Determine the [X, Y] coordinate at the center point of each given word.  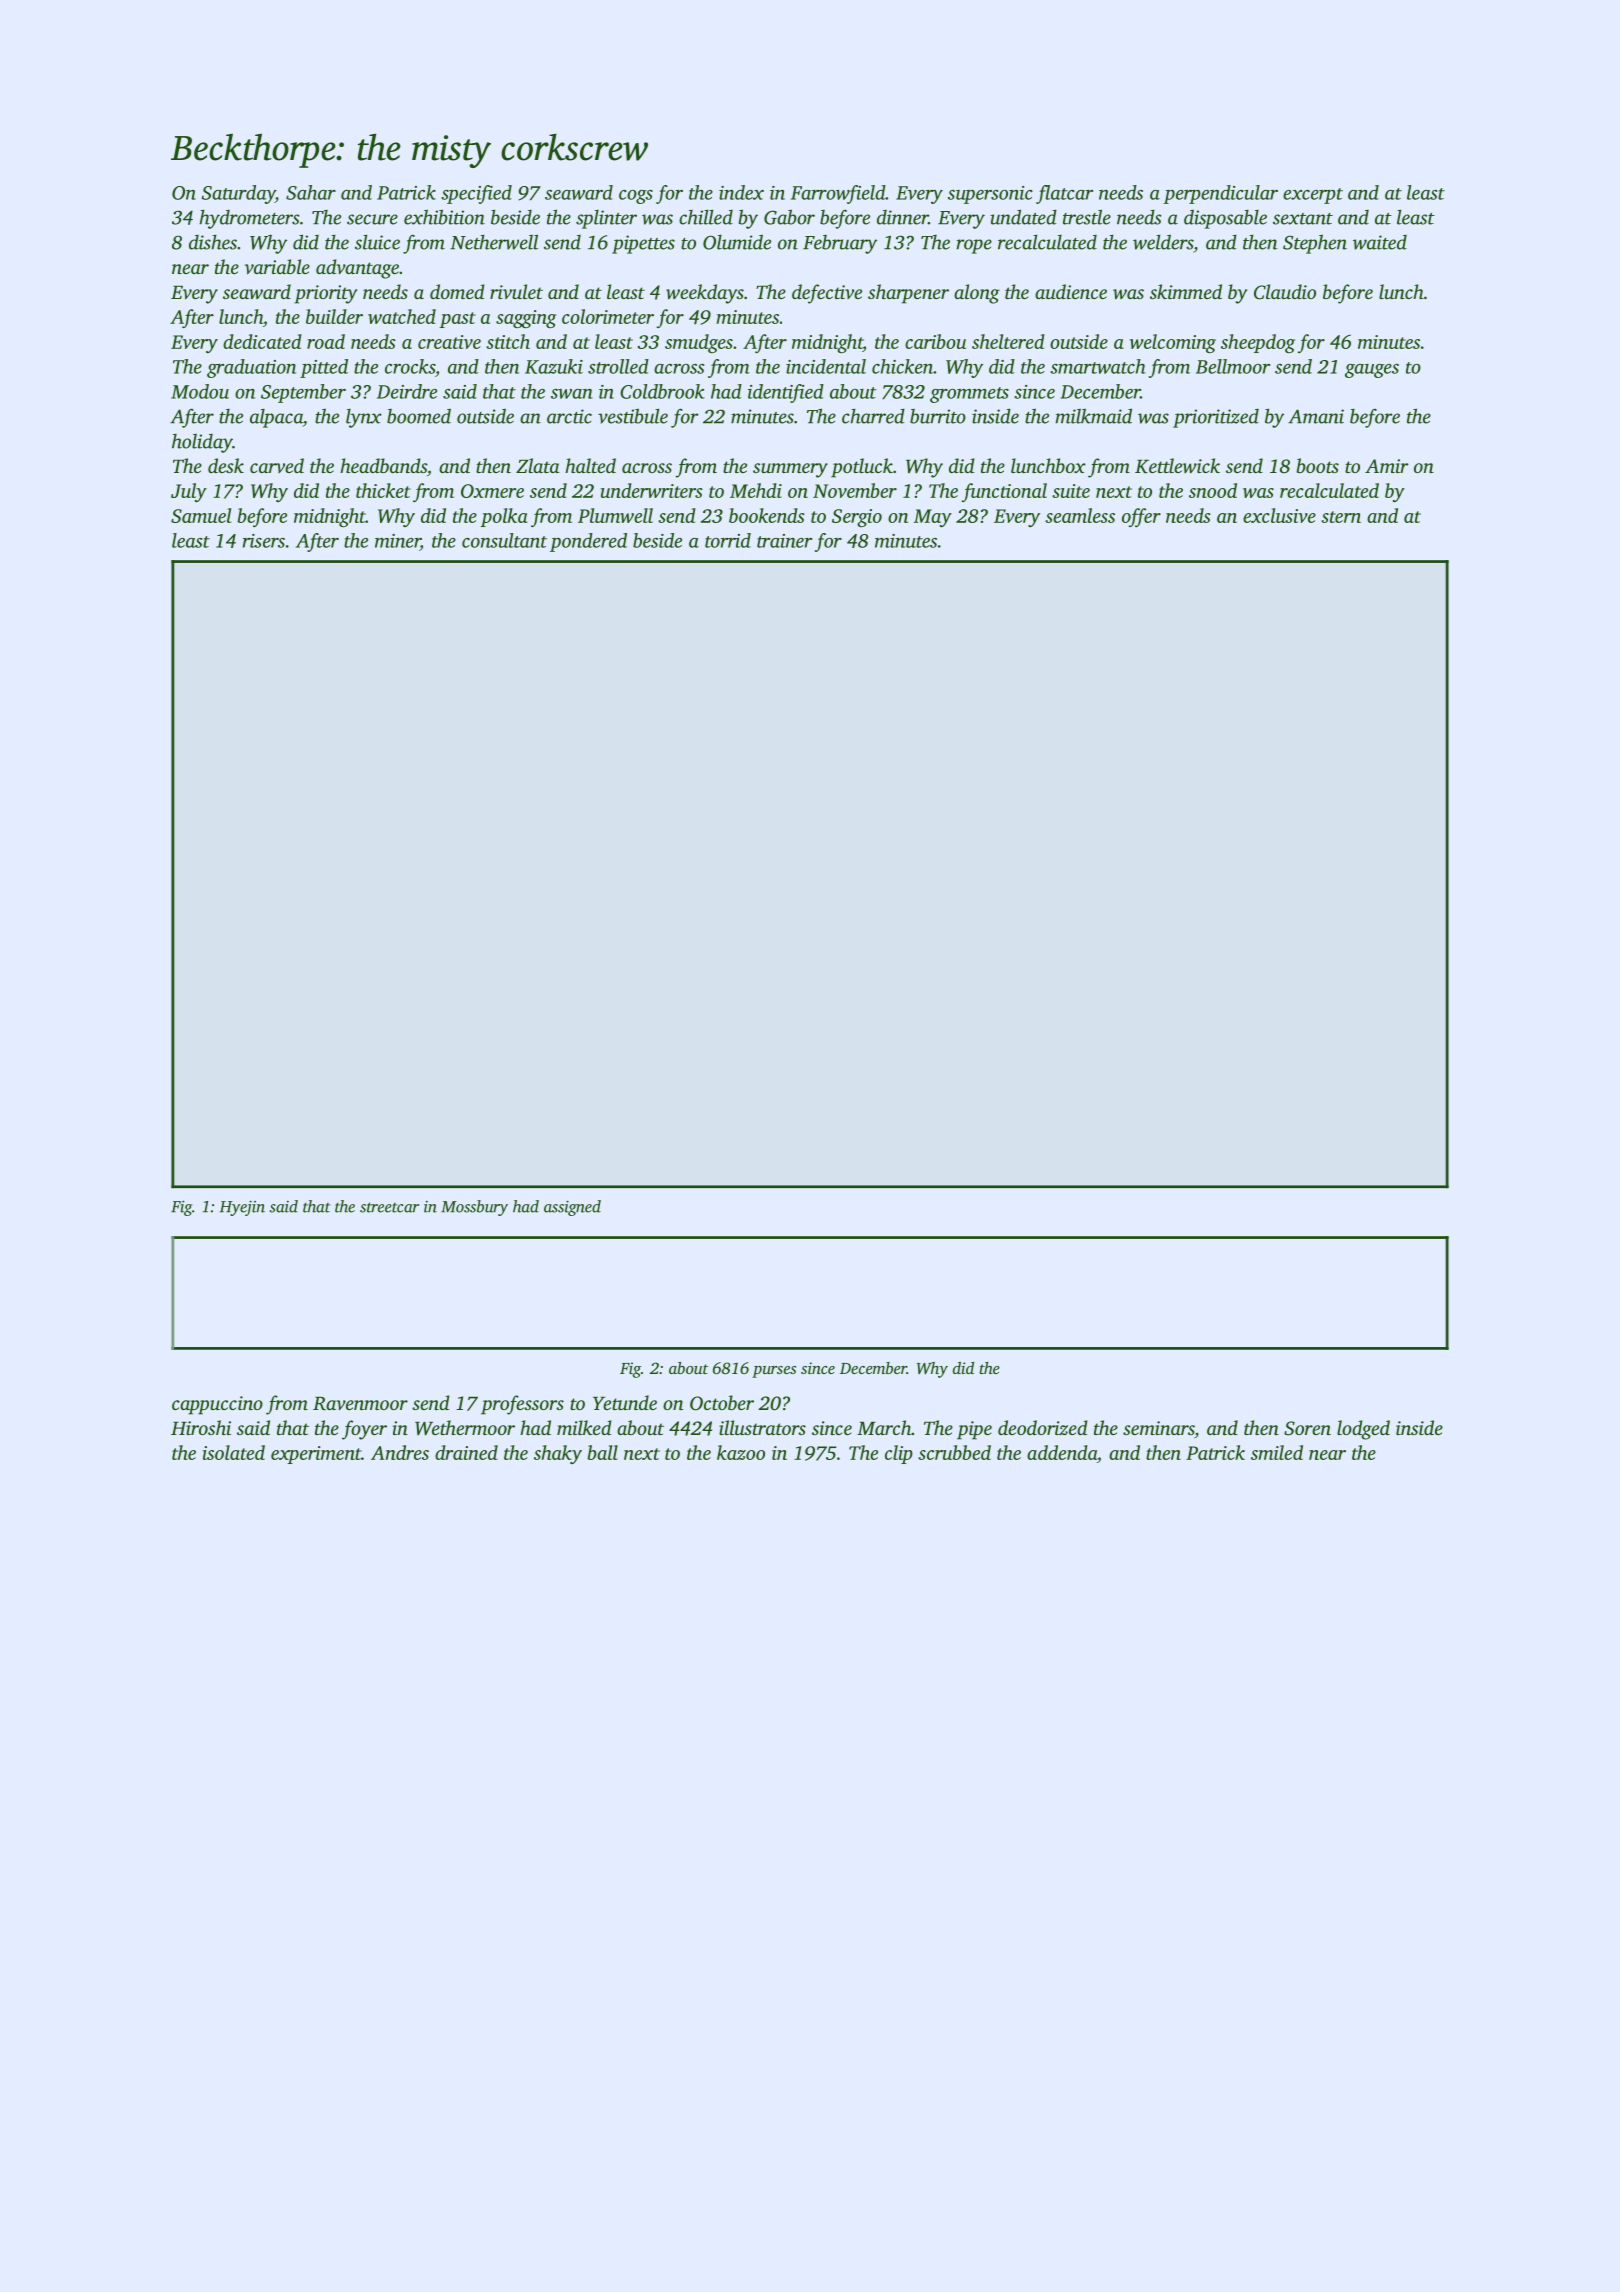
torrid [728, 540]
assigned [572, 1208]
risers [264, 541]
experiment [316, 1455]
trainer [784, 541]
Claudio [1285, 292]
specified [476, 194]
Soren [1307, 1428]
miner [397, 541]
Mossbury [474, 1208]
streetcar [389, 1207]
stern [1341, 517]
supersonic [990, 195]
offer [1141, 517]
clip [899, 1454]
